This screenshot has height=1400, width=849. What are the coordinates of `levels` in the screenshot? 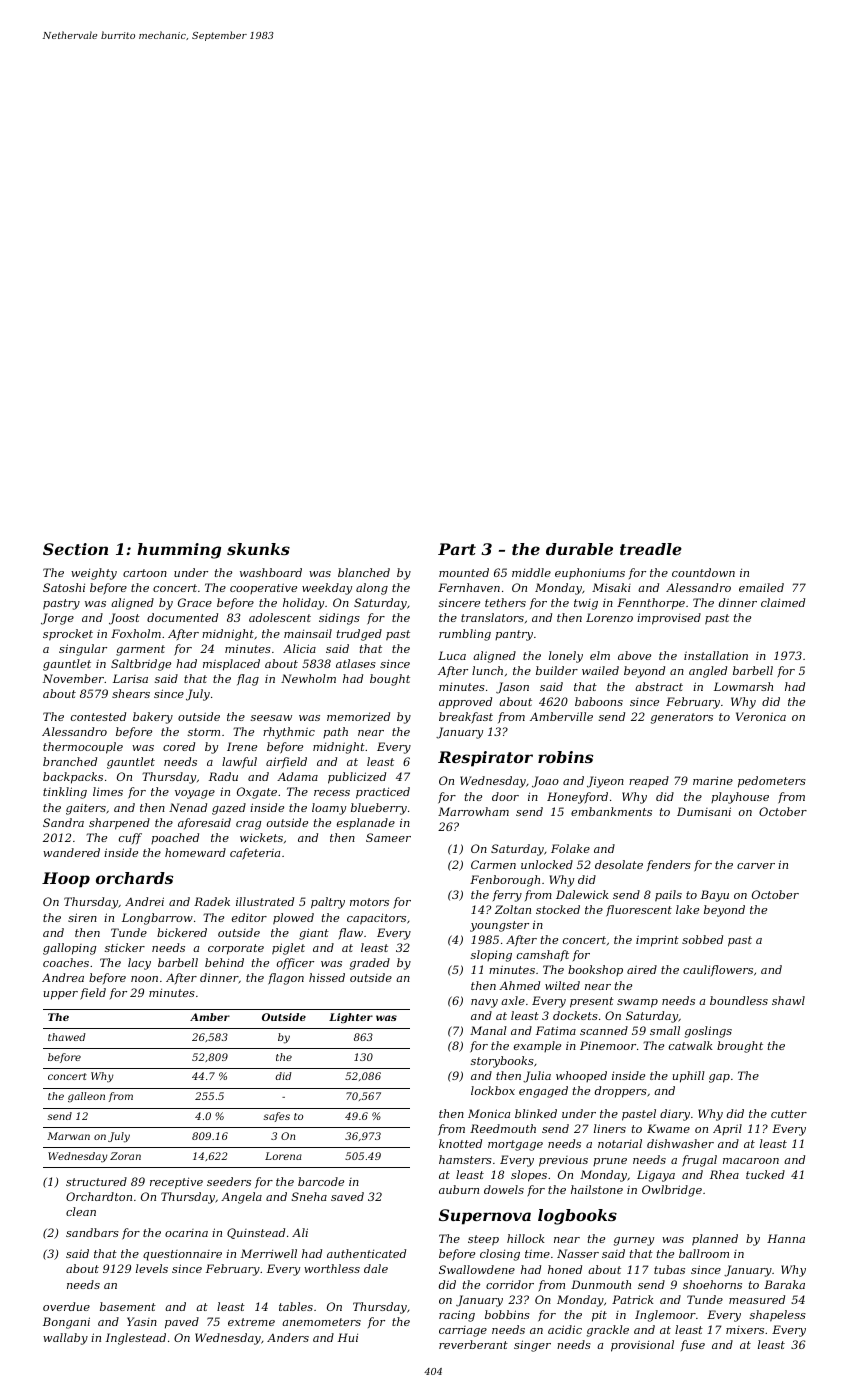 It's located at (152, 1268).
